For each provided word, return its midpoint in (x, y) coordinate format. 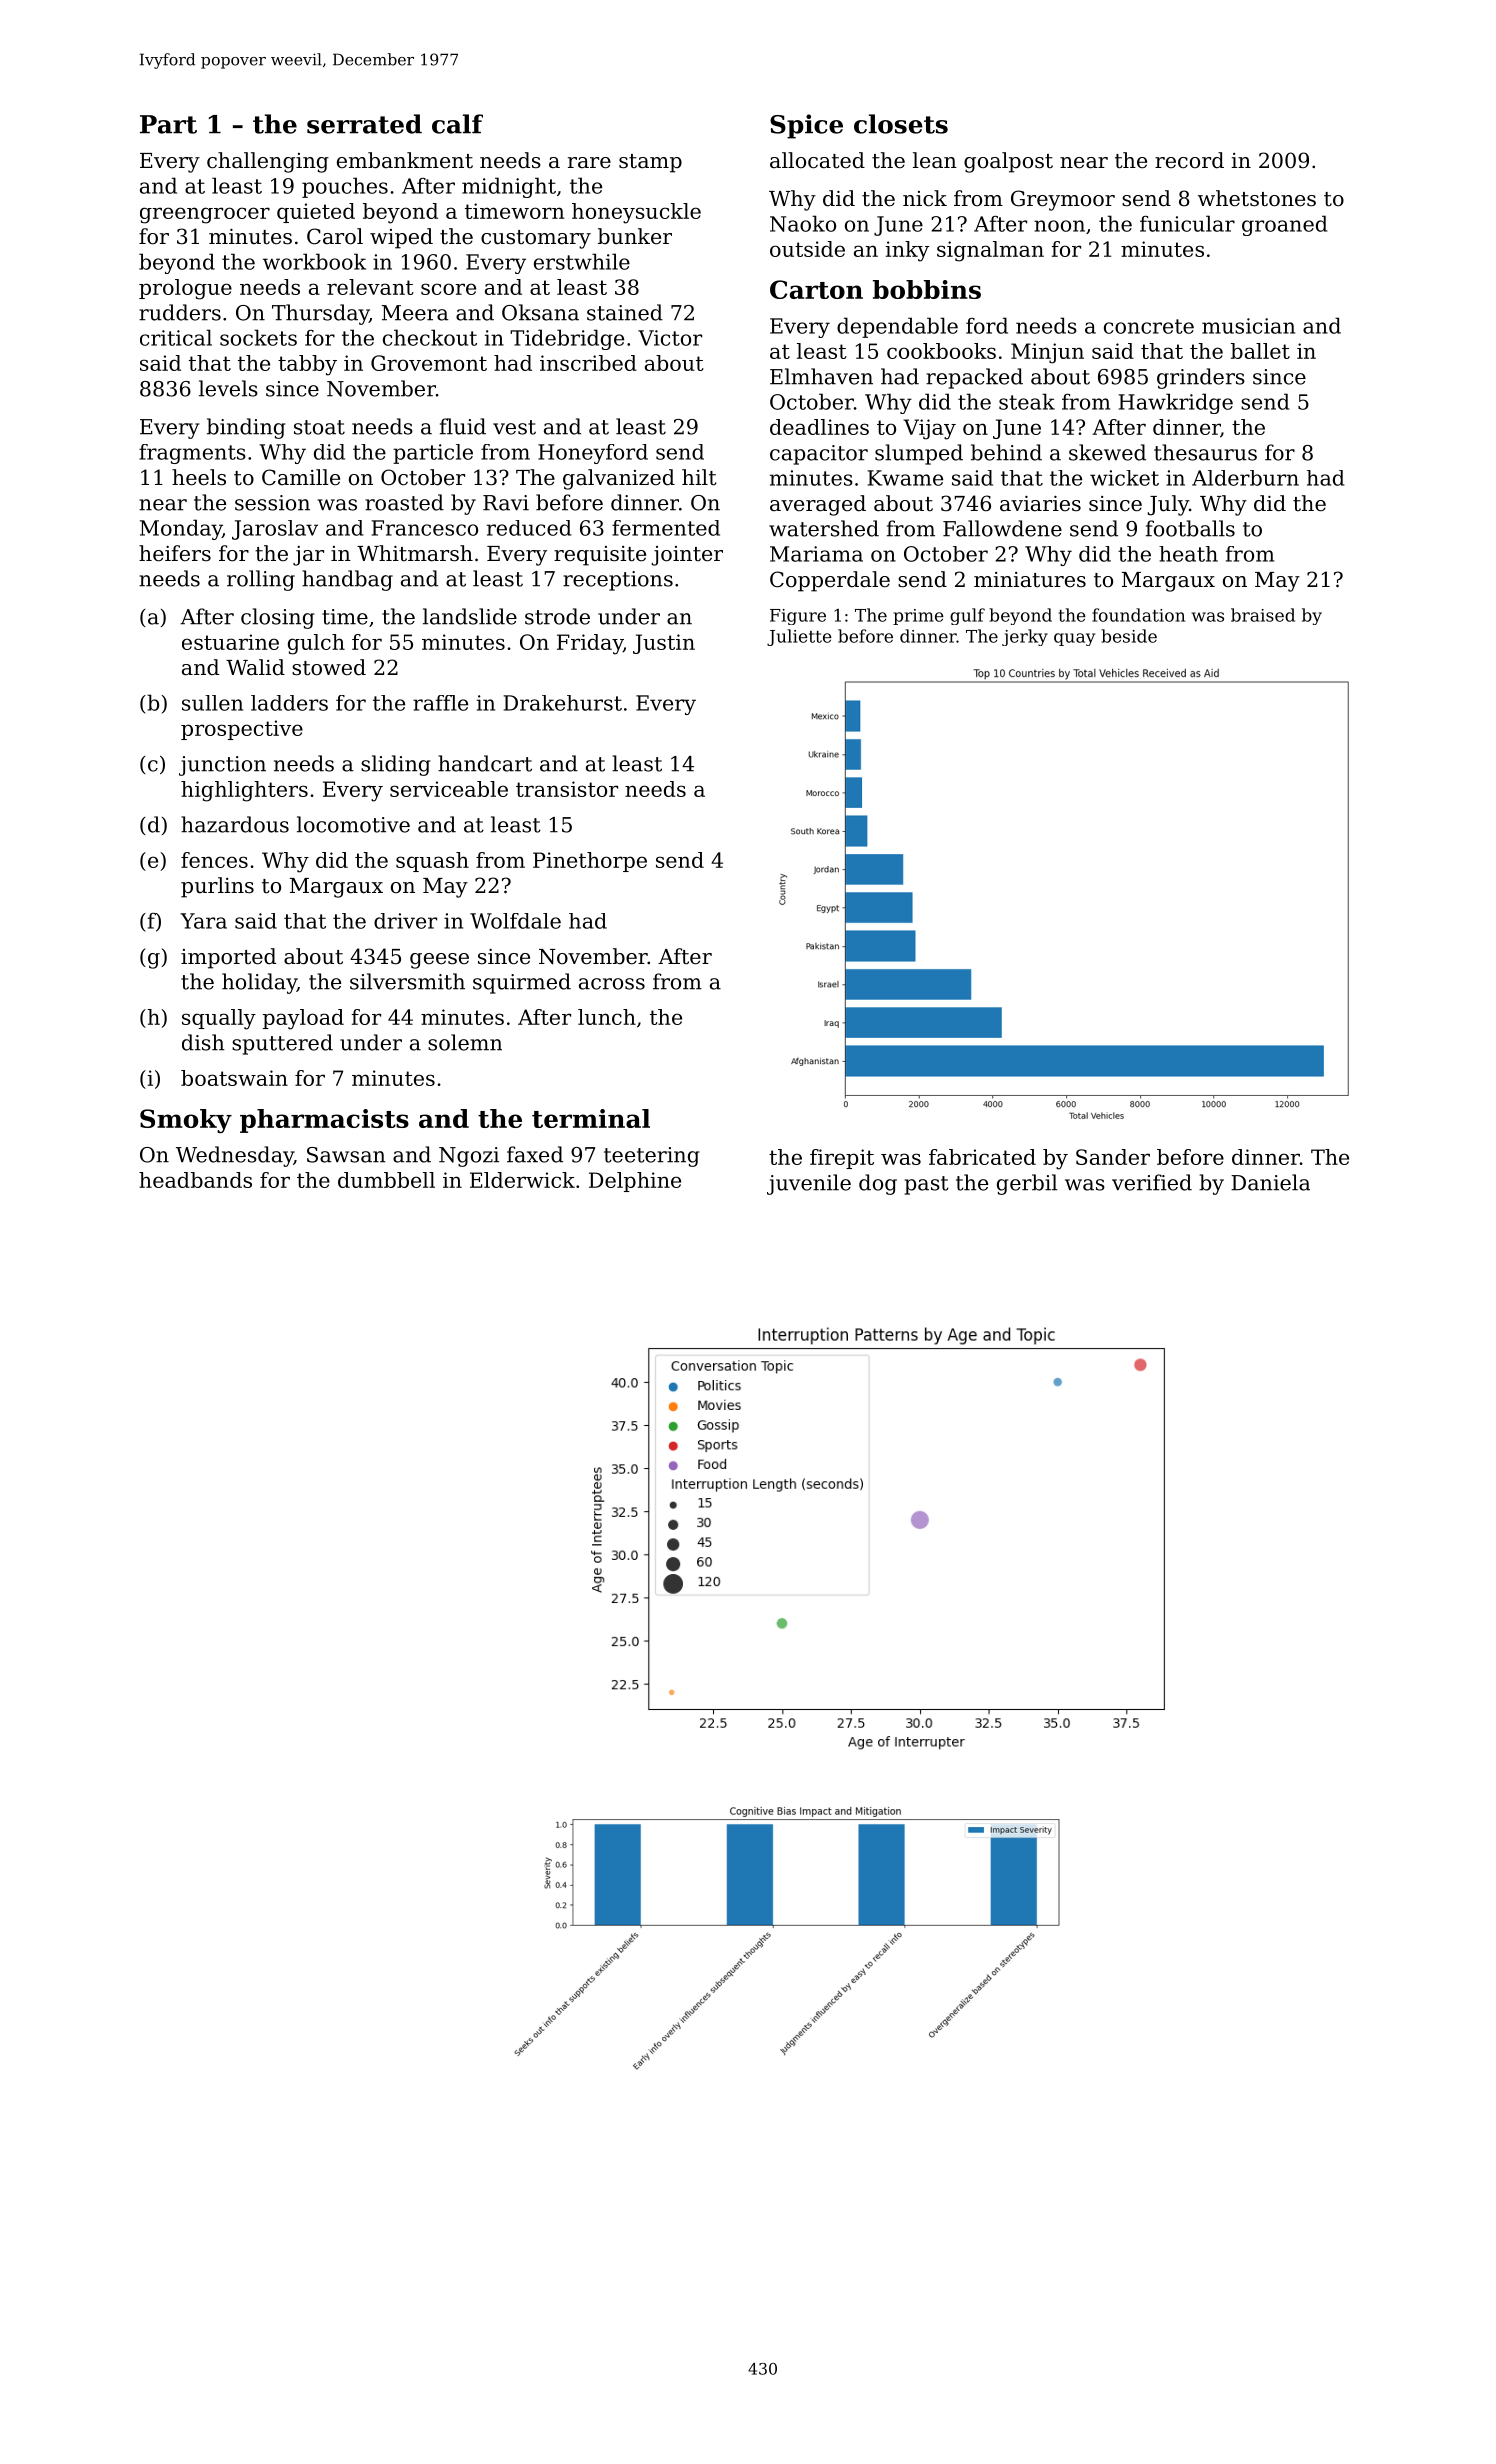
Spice (806, 126)
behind (1006, 452)
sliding (395, 765)
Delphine (635, 1182)
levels (228, 388)
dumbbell (386, 1180)
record (1189, 160)
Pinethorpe (590, 862)
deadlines (819, 427)
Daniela (1270, 1182)
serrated (364, 124)
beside (1129, 636)
